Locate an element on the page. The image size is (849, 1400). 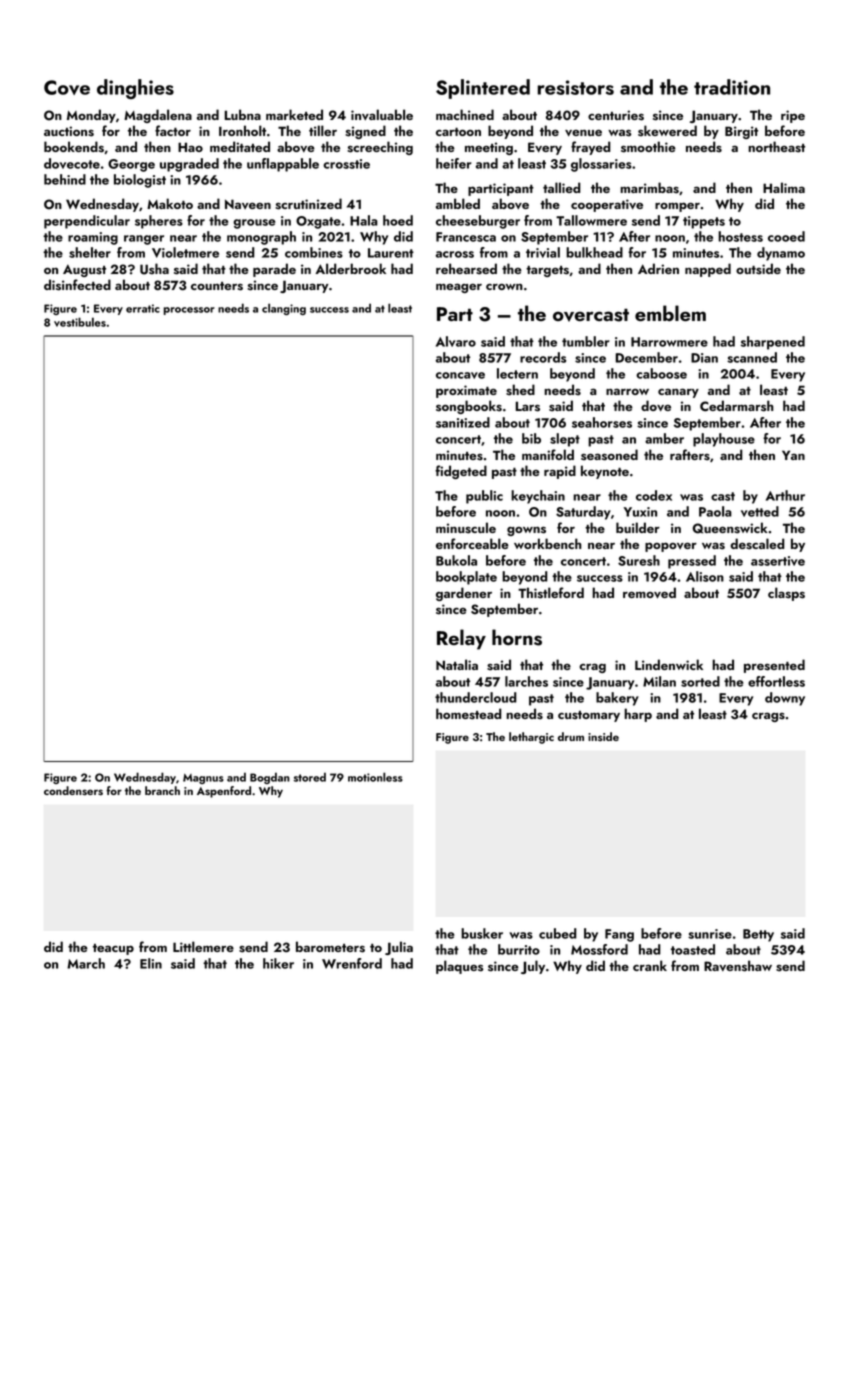
codex is located at coordinates (654, 495).
